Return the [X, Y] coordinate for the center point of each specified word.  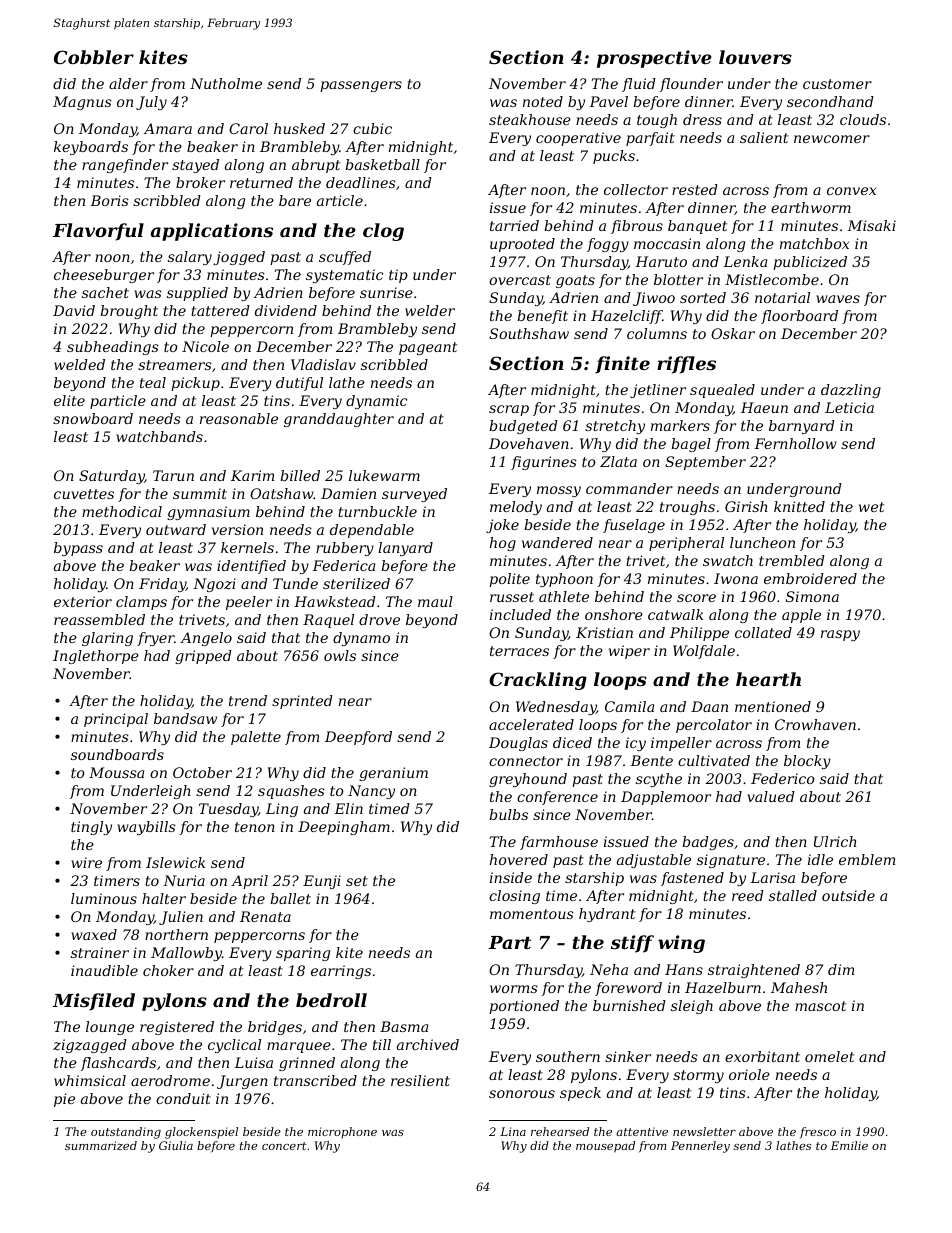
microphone [342, 1132]
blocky [807, 762]
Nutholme [226, 83]
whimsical [90, 1080]
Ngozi [214, 585]
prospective [654, 59]
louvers [755, 57]
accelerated [531, 724]
